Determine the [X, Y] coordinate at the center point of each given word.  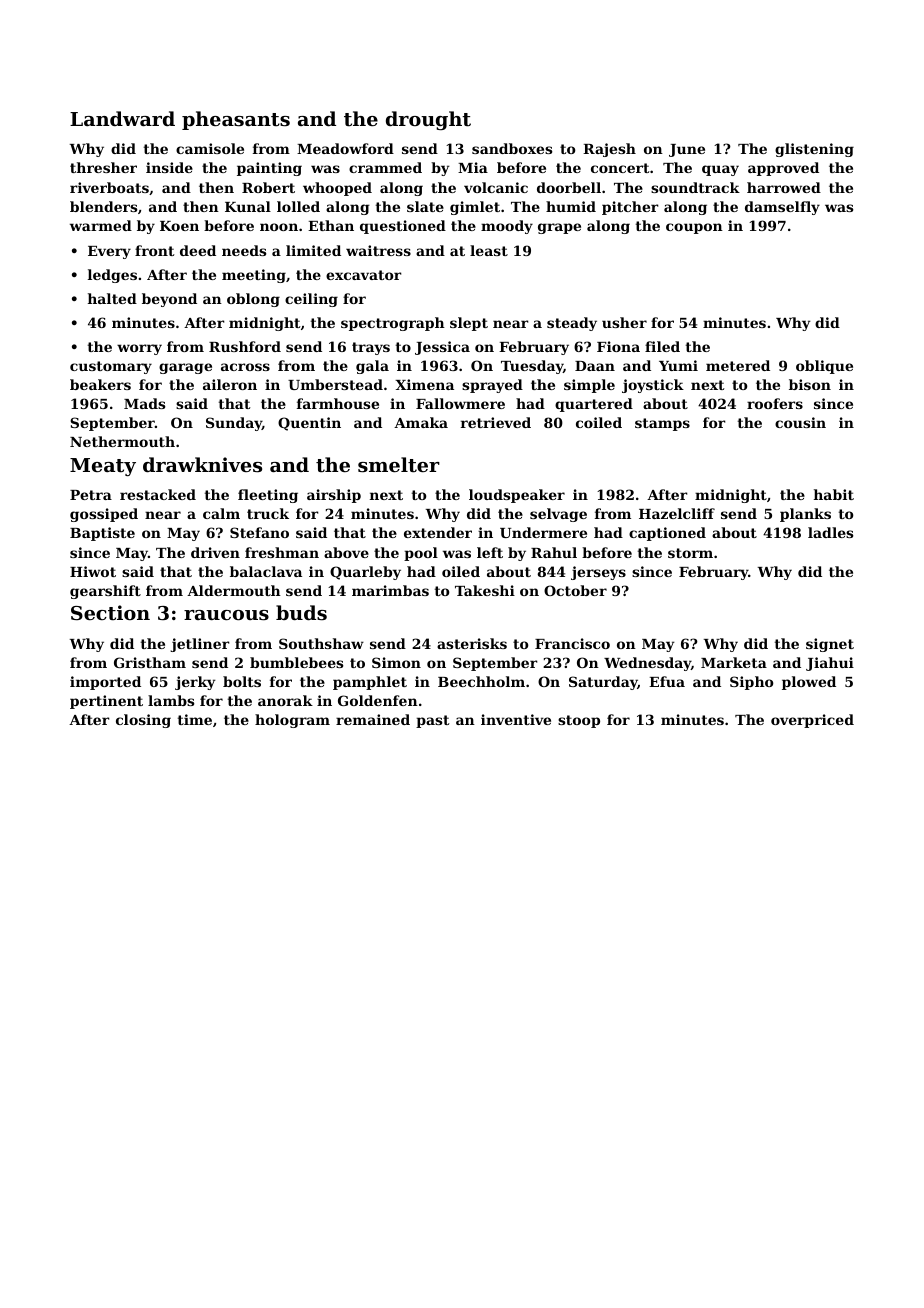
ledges [112, 276]
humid [571, 206]
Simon [396, 662]
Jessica [442, 348]
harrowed [784, 187]
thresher [103, 167]
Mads [144, 403]
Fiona [618, 346]
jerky [195, 683]
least [489, 250]
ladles [830, 532]
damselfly [782, 208]
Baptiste [102, 534]
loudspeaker [517, 496]
